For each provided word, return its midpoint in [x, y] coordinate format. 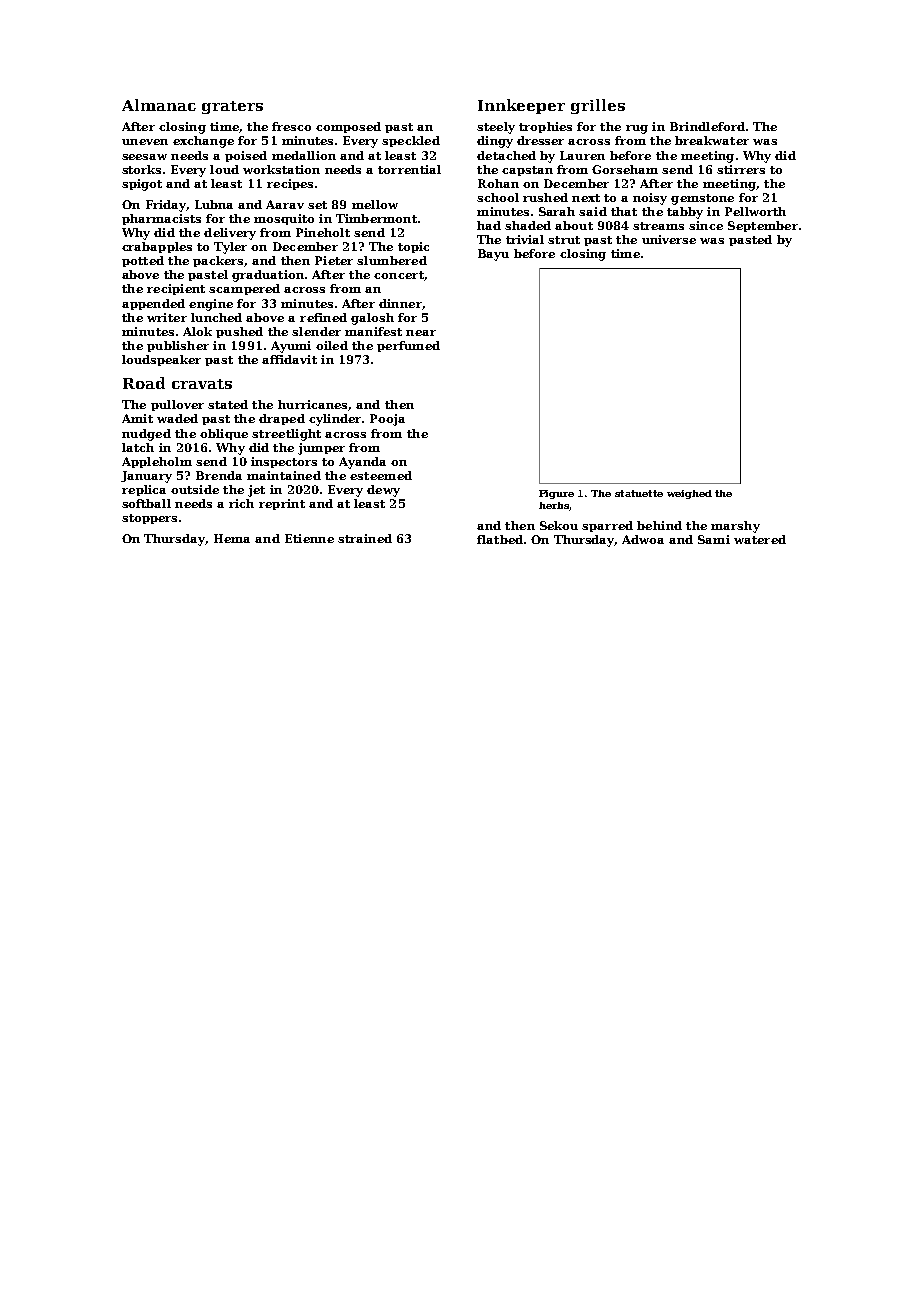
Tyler [230, 248]
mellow [375, 204]
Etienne [309, 538]
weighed [689, 494]
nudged [146, 435]
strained [365, 538]
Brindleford [707, 126]
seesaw [144, 157]
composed [348, 127]
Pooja [387, 420]
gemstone [702, 199]
